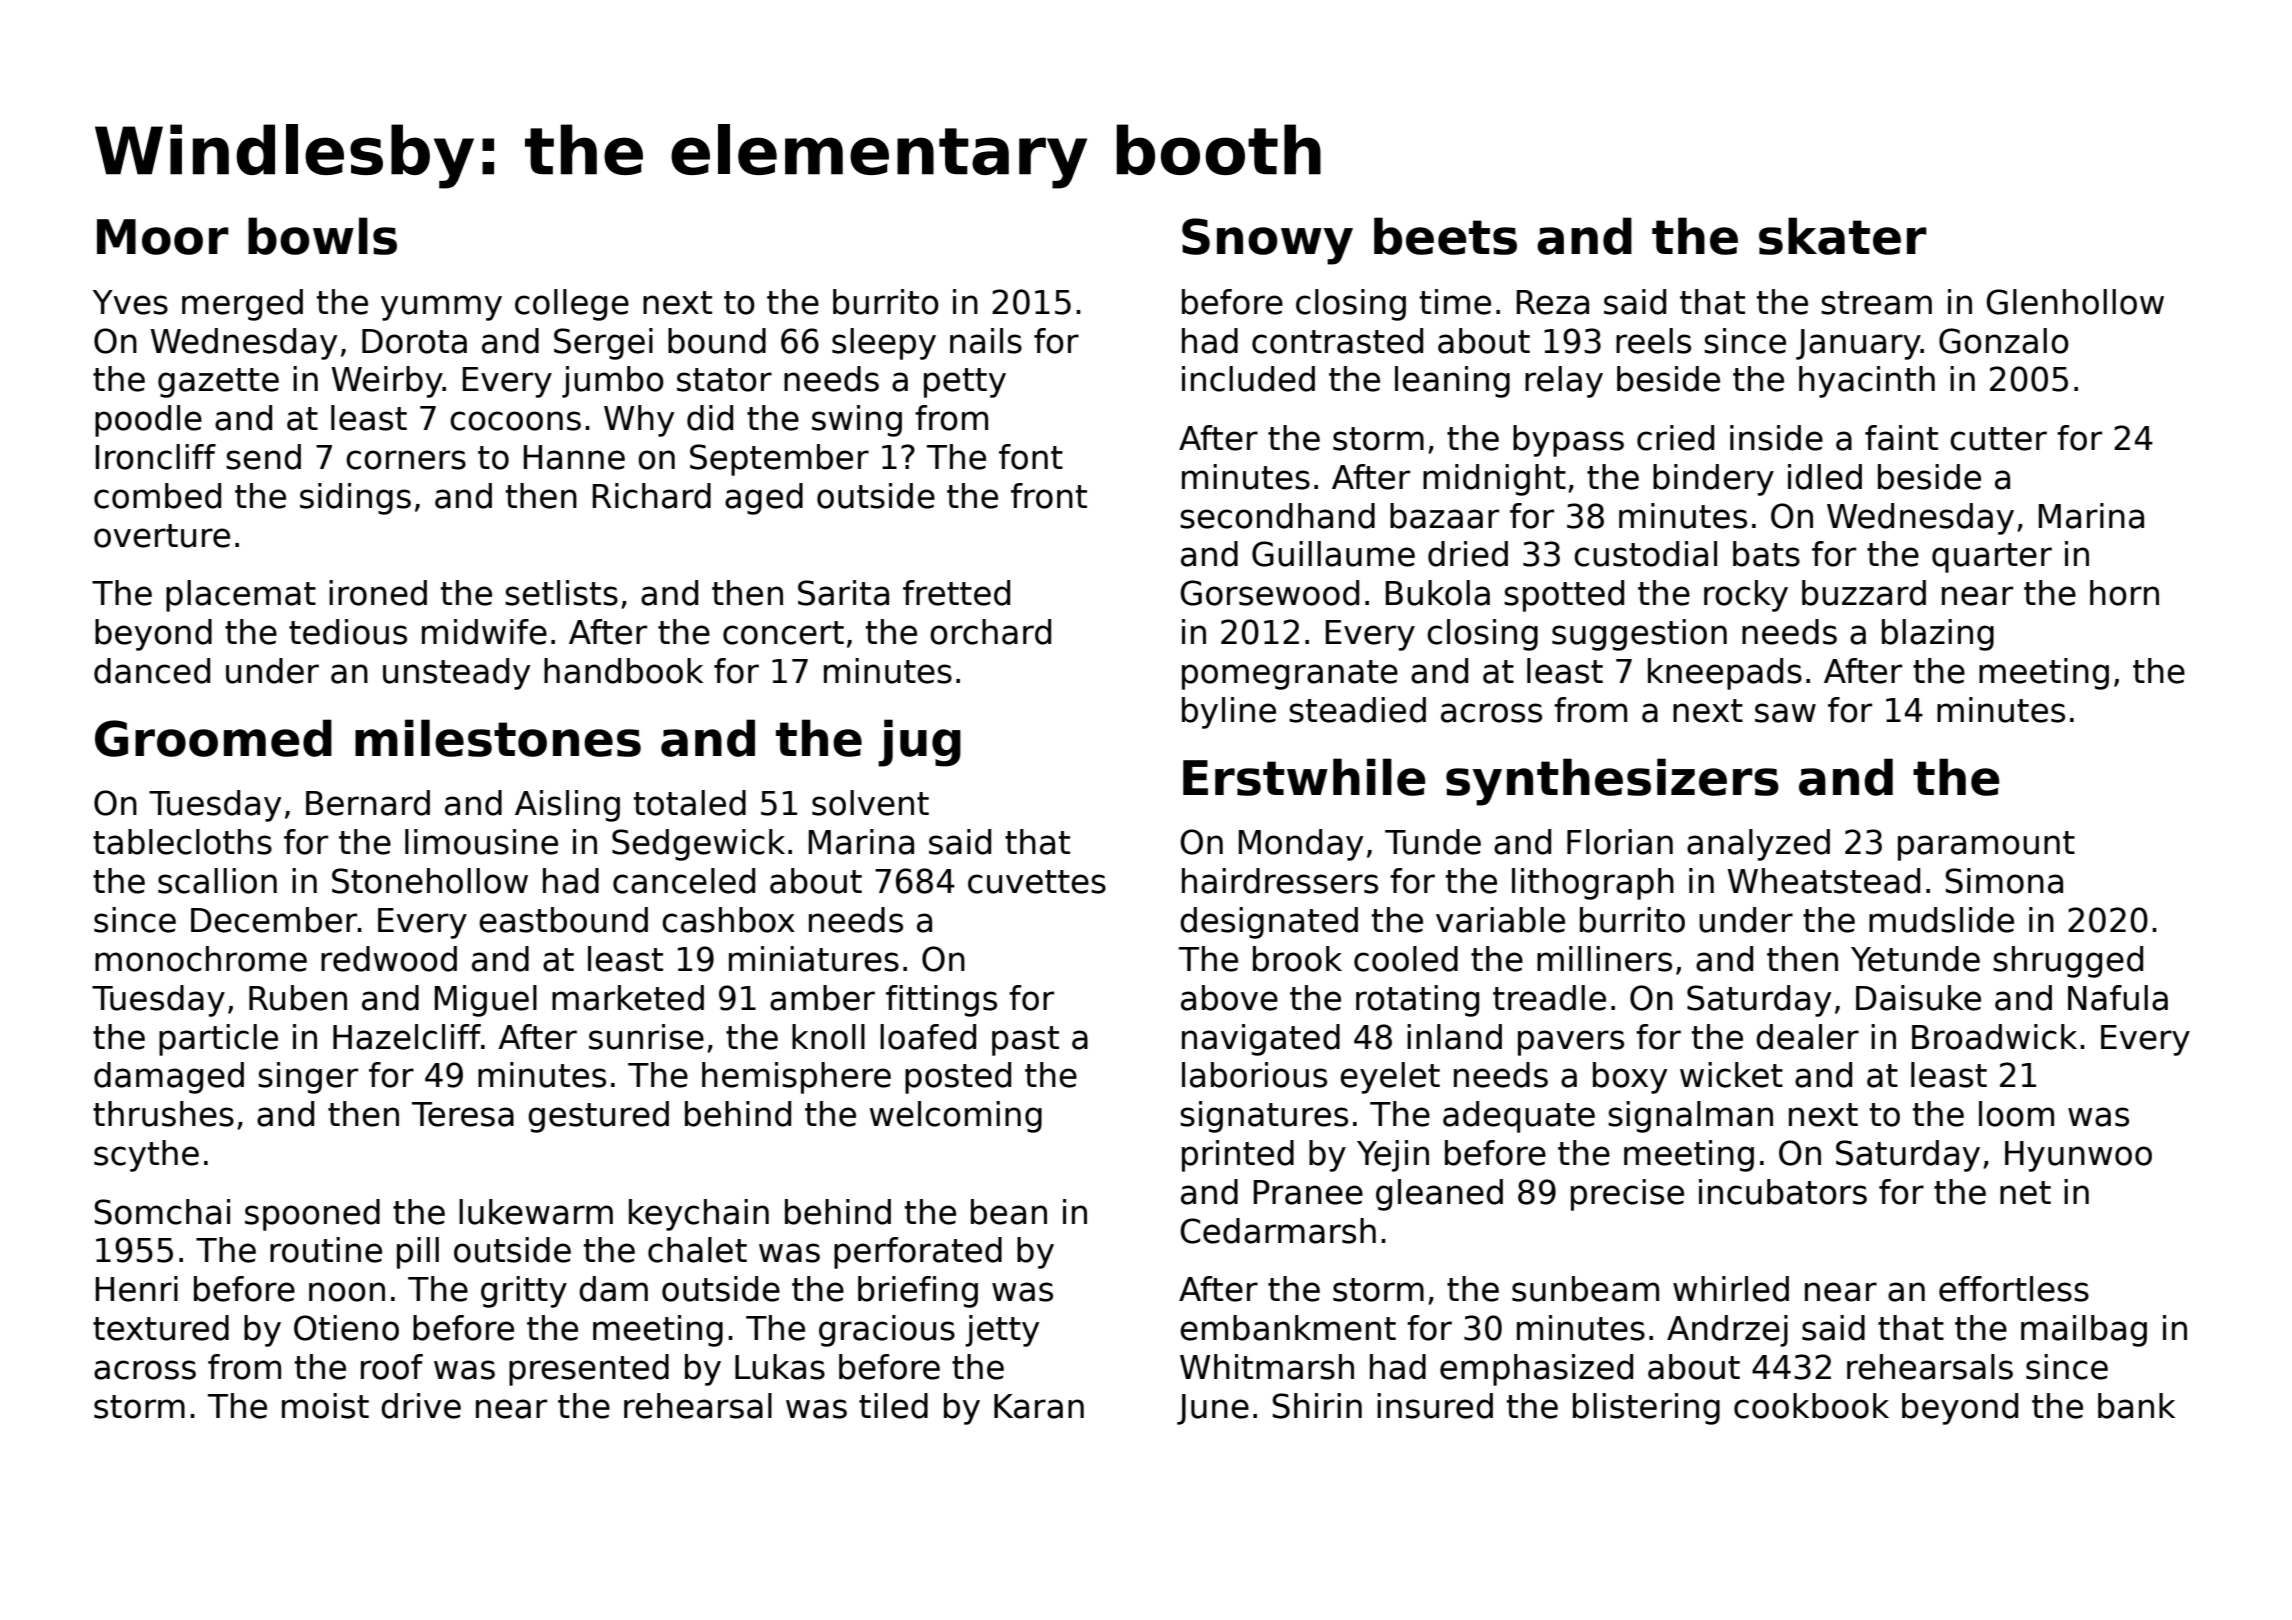  What do you see at coordinates (857, 421) in the screenshot?
I see `swing` at bounding box center [857, 421].
